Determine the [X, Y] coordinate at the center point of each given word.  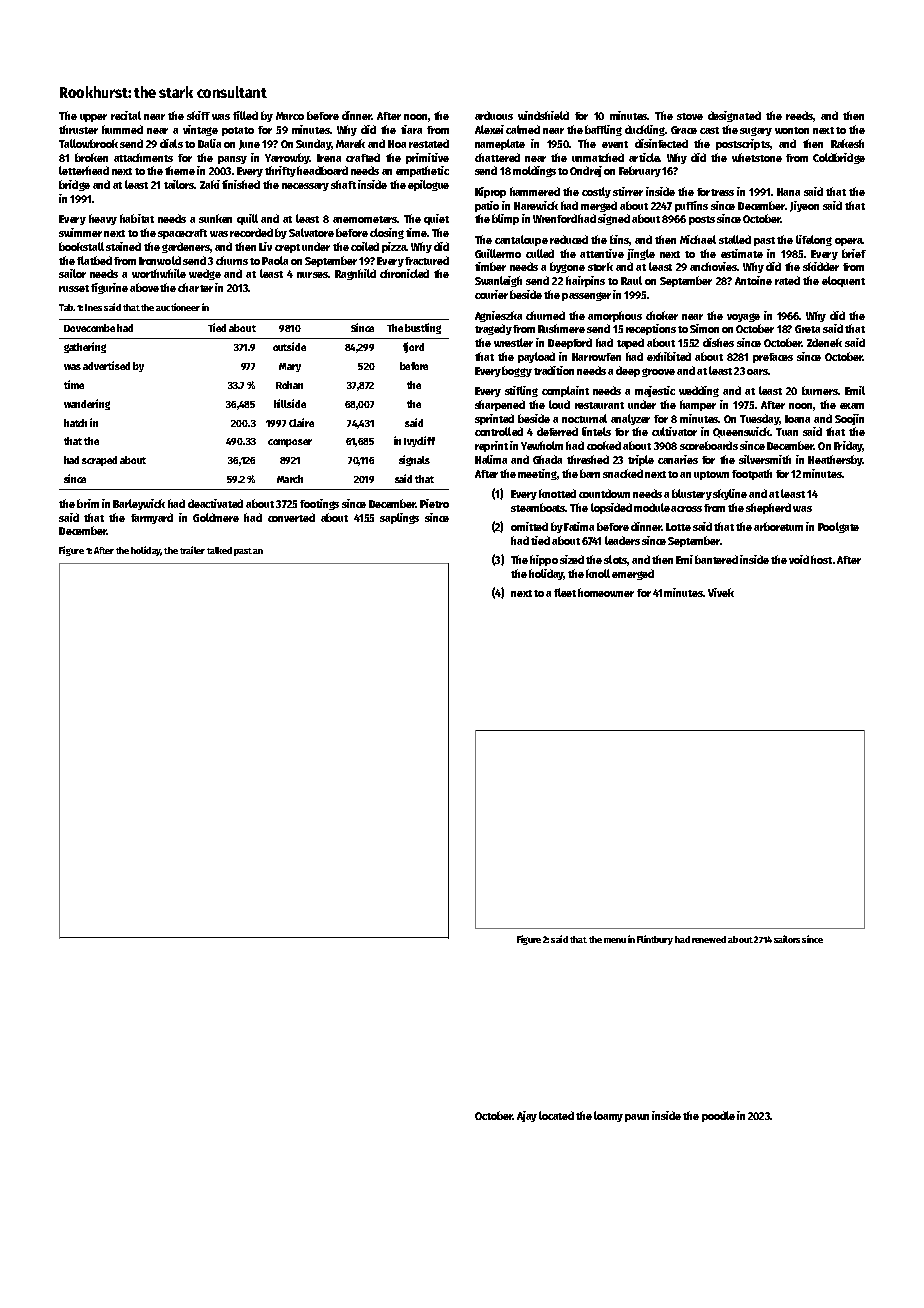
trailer [192, 550]
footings [319, 504]
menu [615, 940]
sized [572, 559]
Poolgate [838, 527]
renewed [709, 939]
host [821, 559]
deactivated [215, 503]
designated [734, 116]
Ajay [527, 1116]
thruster [78, 129]
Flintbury [655, 940]
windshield [543, 115]
